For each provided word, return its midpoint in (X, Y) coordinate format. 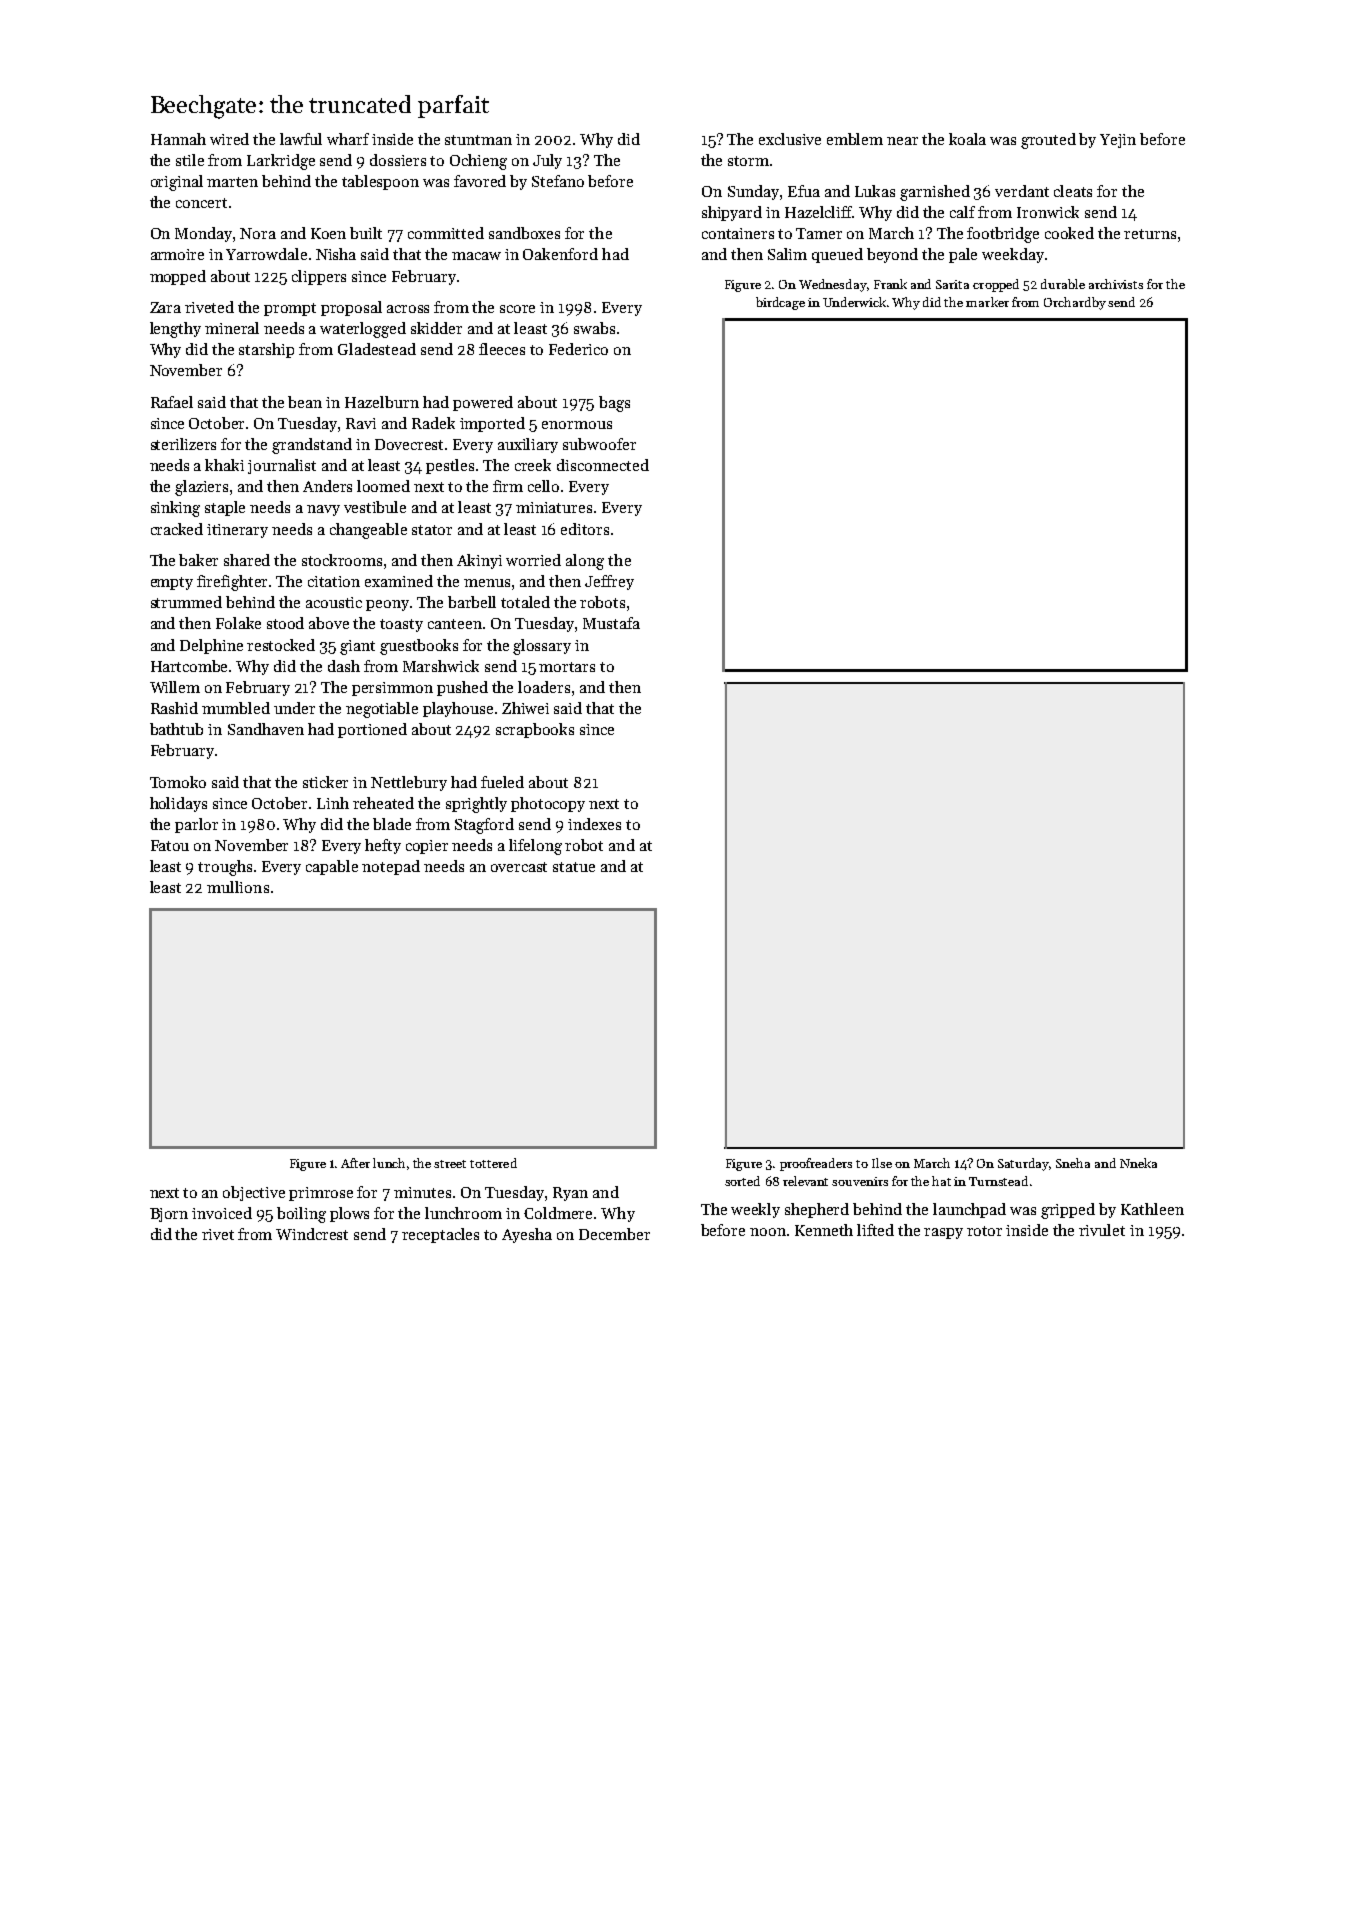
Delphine (211, 646)
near (902, 141)
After (355, 1163)
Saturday (1024, 1164)
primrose (321, 1194)
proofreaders (816, 1164)
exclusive (790, 139)
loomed (383, 486)
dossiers (398, 160)
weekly (755, 1210)
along (585, 562)
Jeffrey (609, 582)
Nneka (1138, 1163)
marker (987, 302)
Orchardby (1075, 303)
